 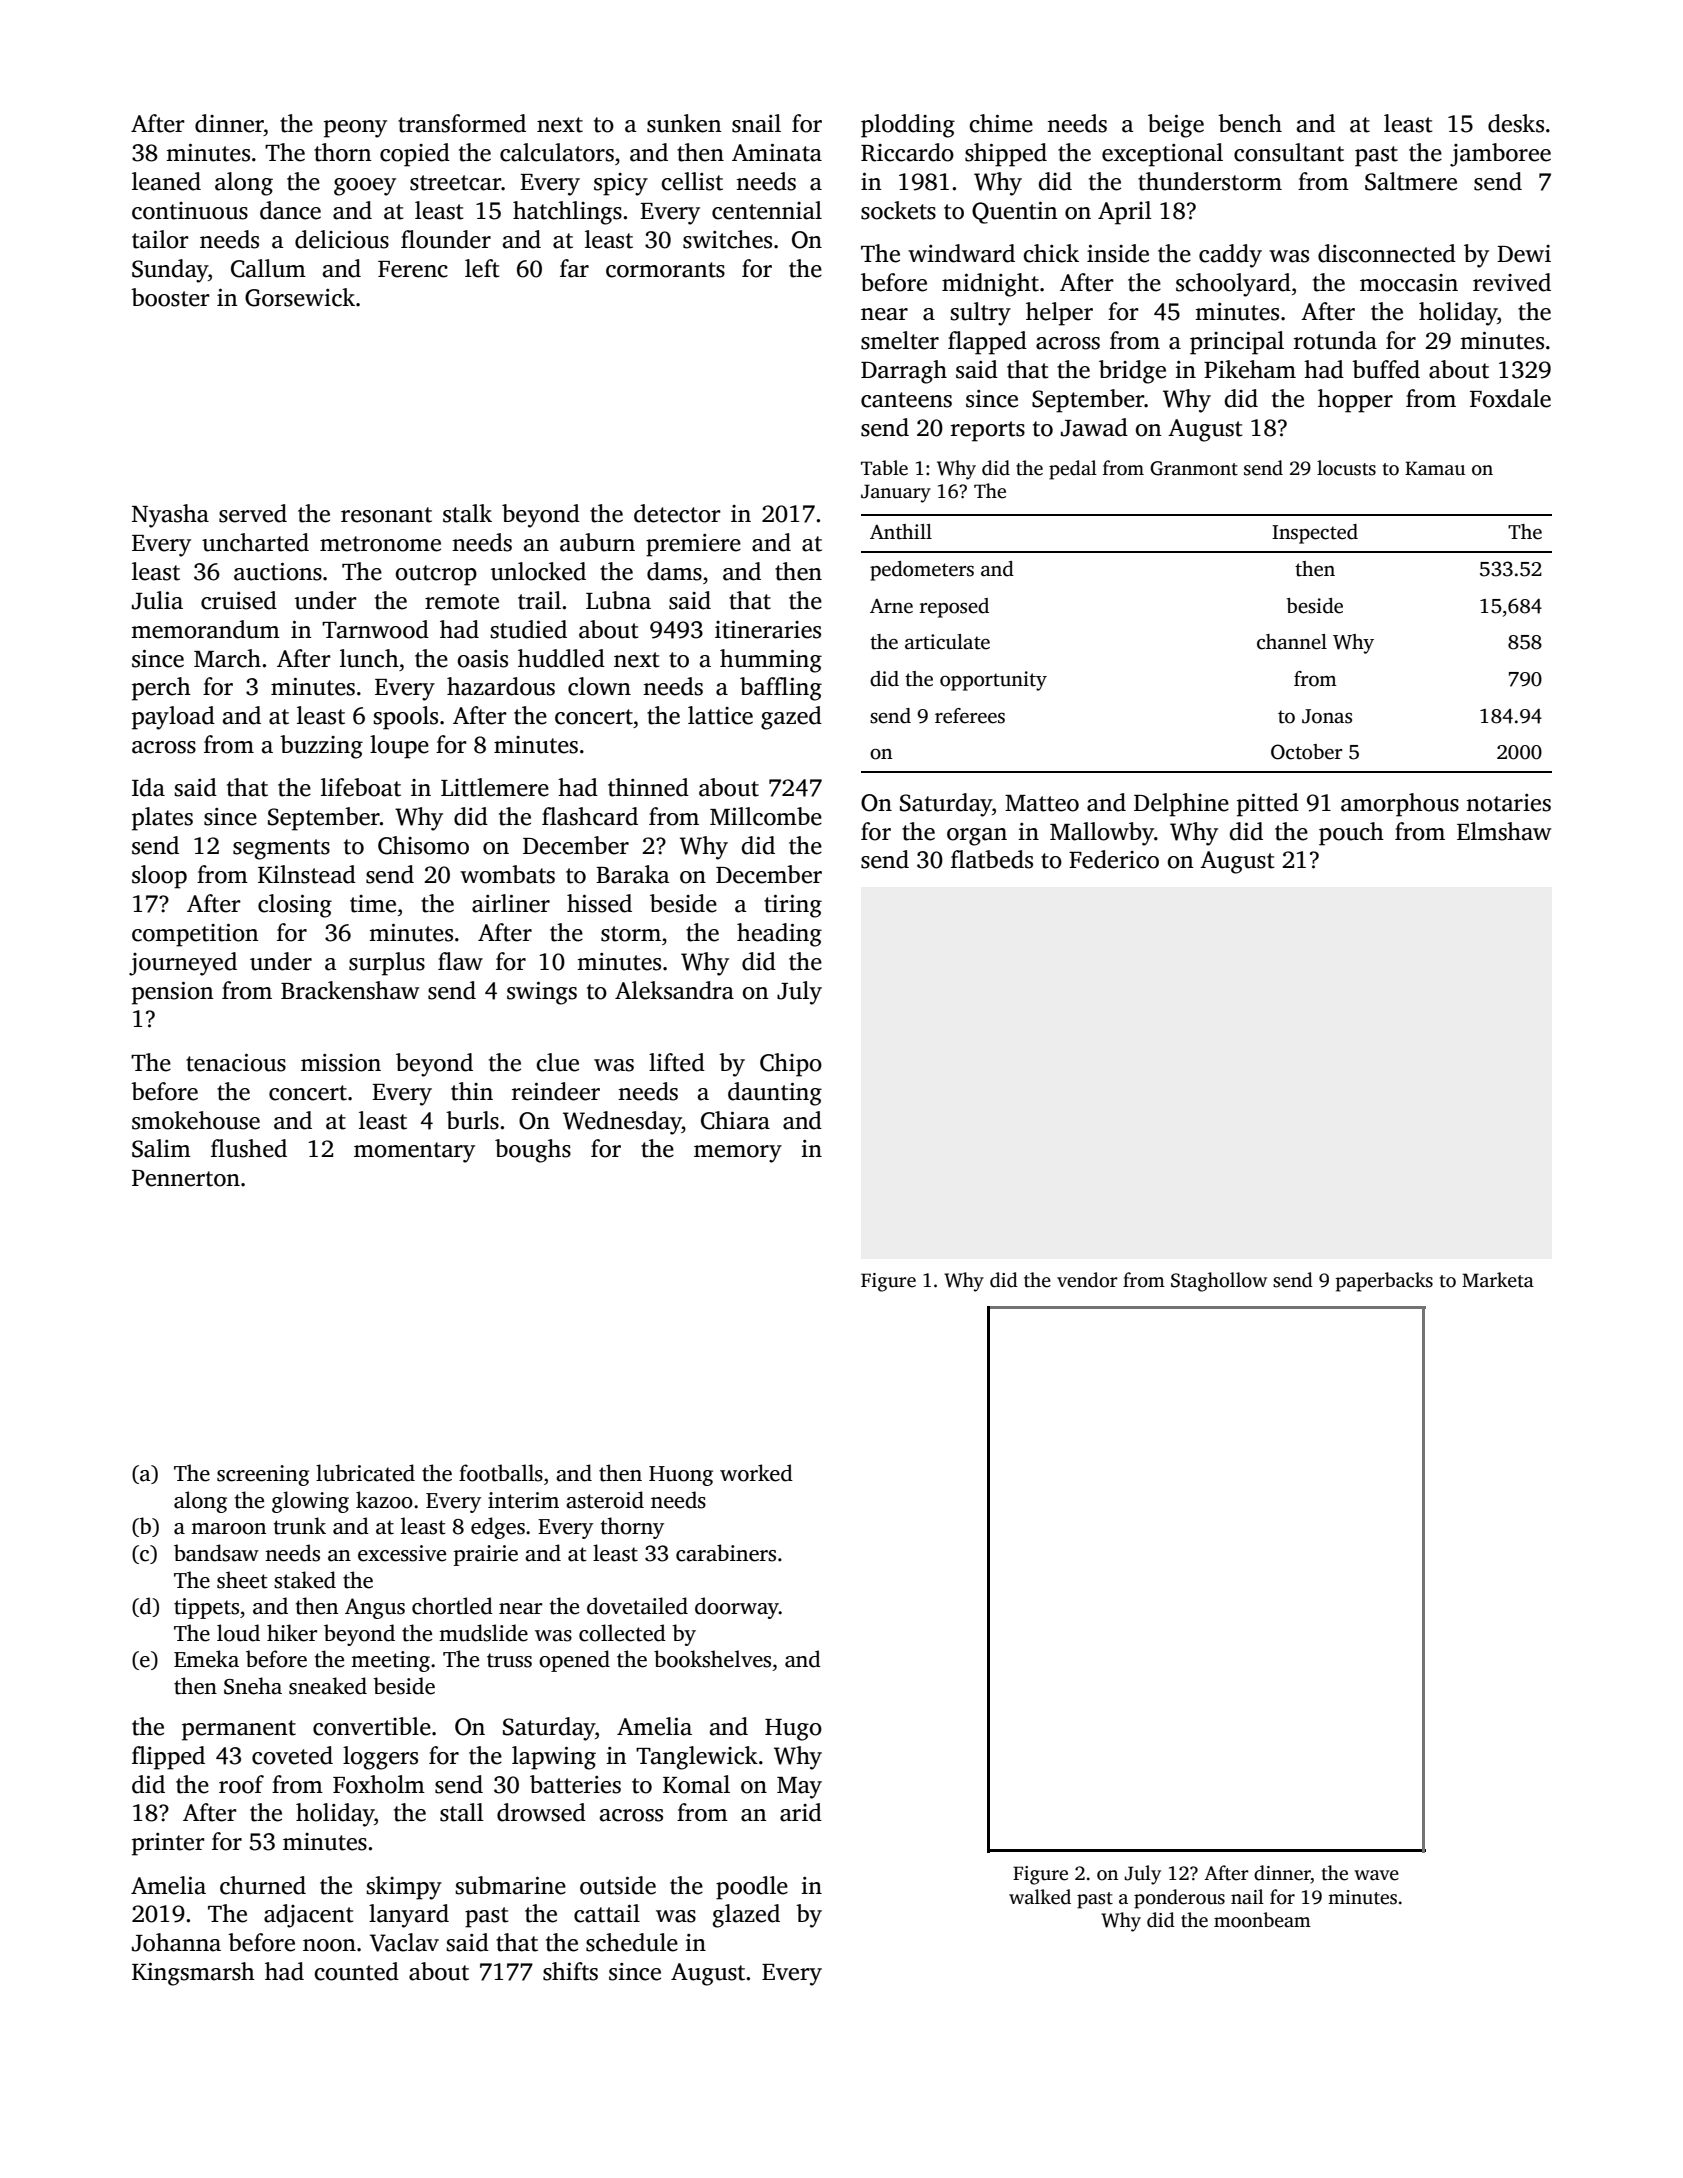 What do you see at coordinates (402, 1553) in the screenshot?
I see `excessive` at bounding box center [402, 1553].
